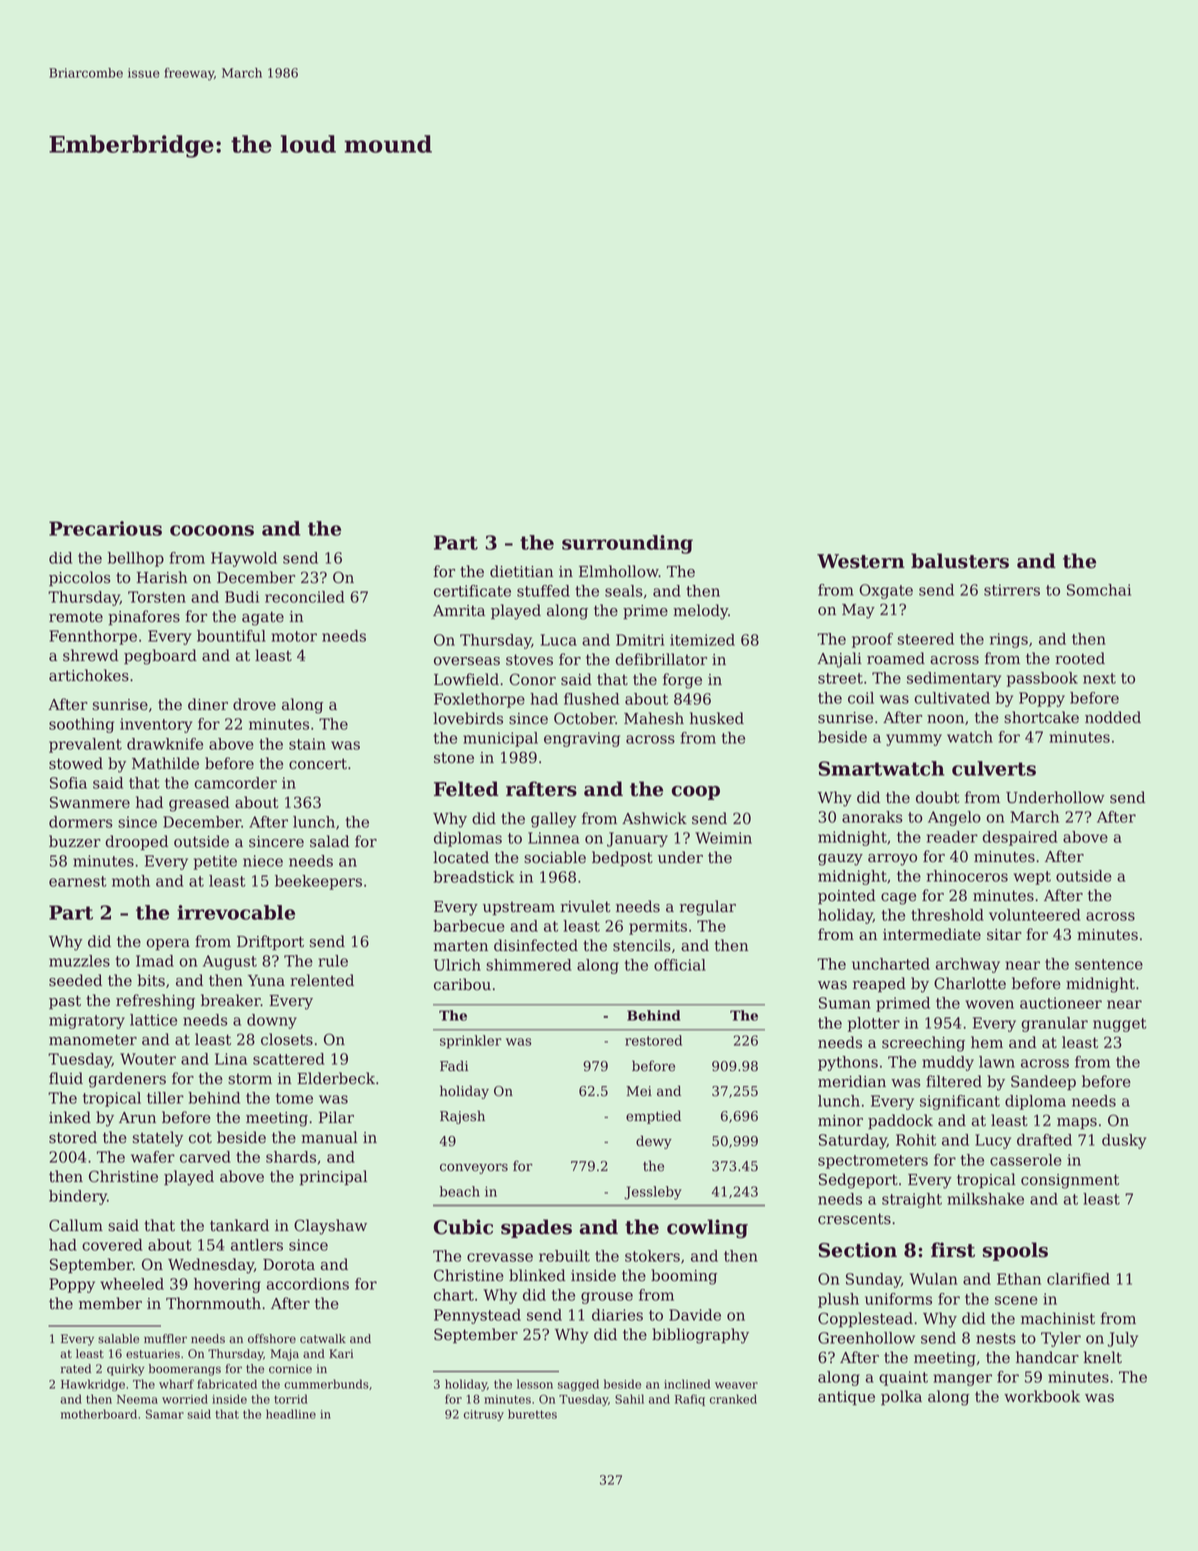 The width and height of the screenshot is (1198, 1551). What do you see at coordinates (696, 793) in the screenshot?
I see `coop` at bounding box center [696, 793].
